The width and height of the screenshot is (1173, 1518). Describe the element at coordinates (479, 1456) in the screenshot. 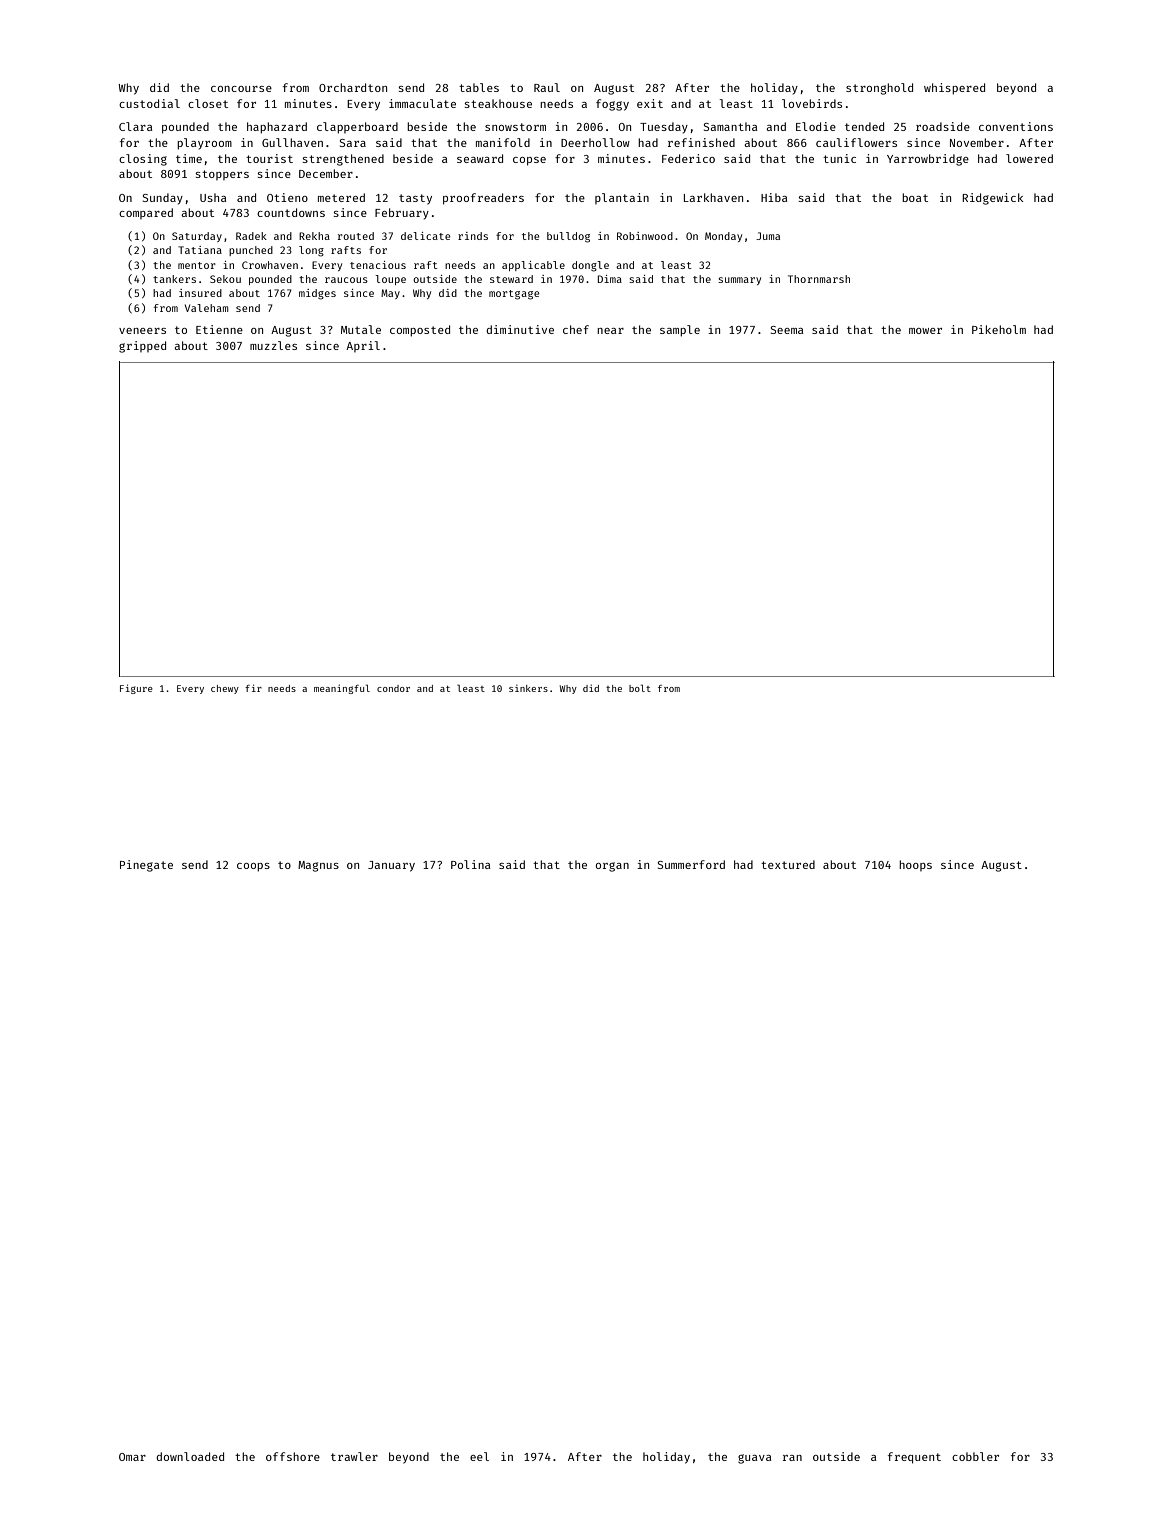

I see `eel` at that location.
